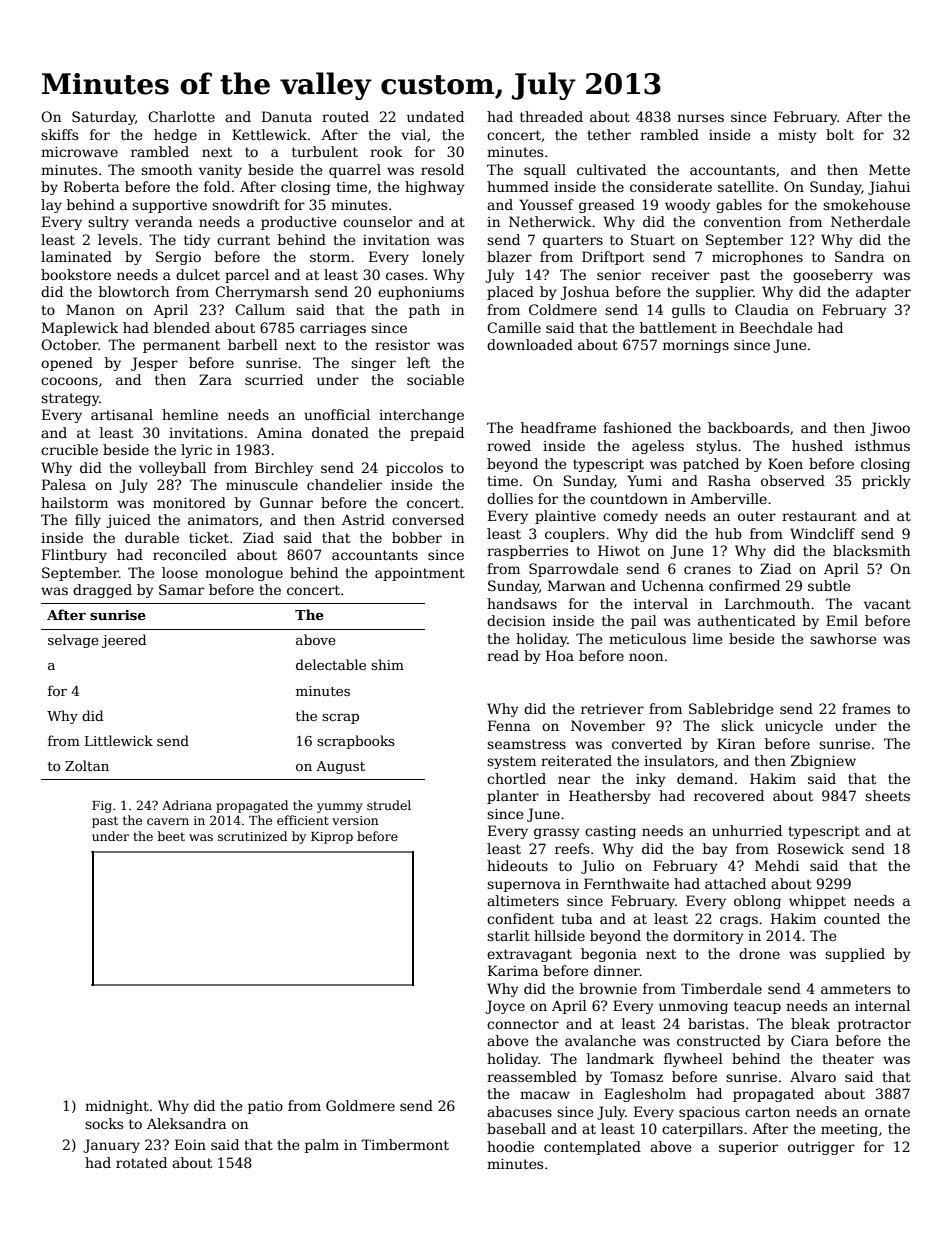 Image resolution: width=952 pixels, height=1233 pixels. Describe the element at coordinates (322, 1146) in the screenshot. I see `palm` at that location.
